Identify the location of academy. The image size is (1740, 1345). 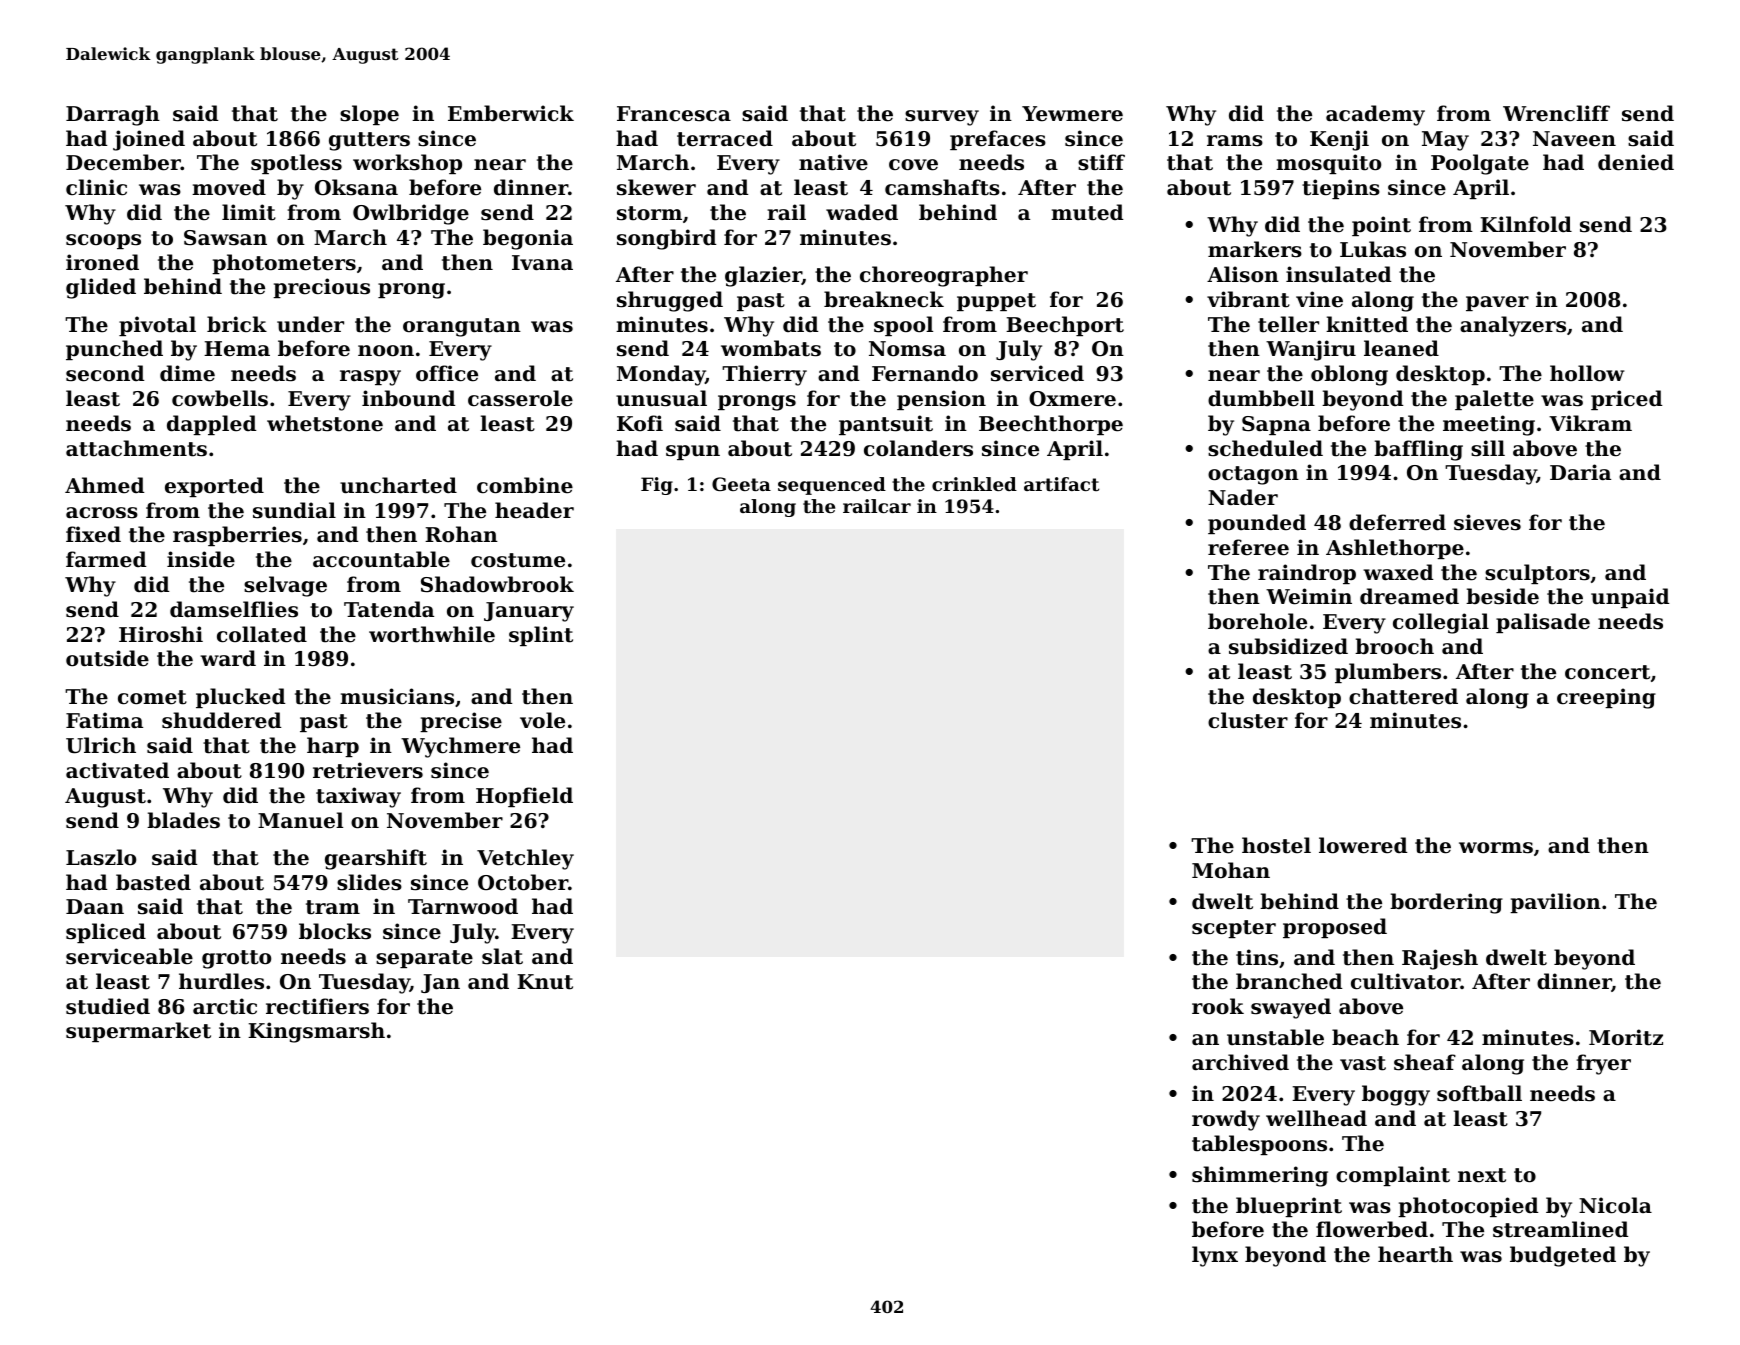
(1375, 115).
